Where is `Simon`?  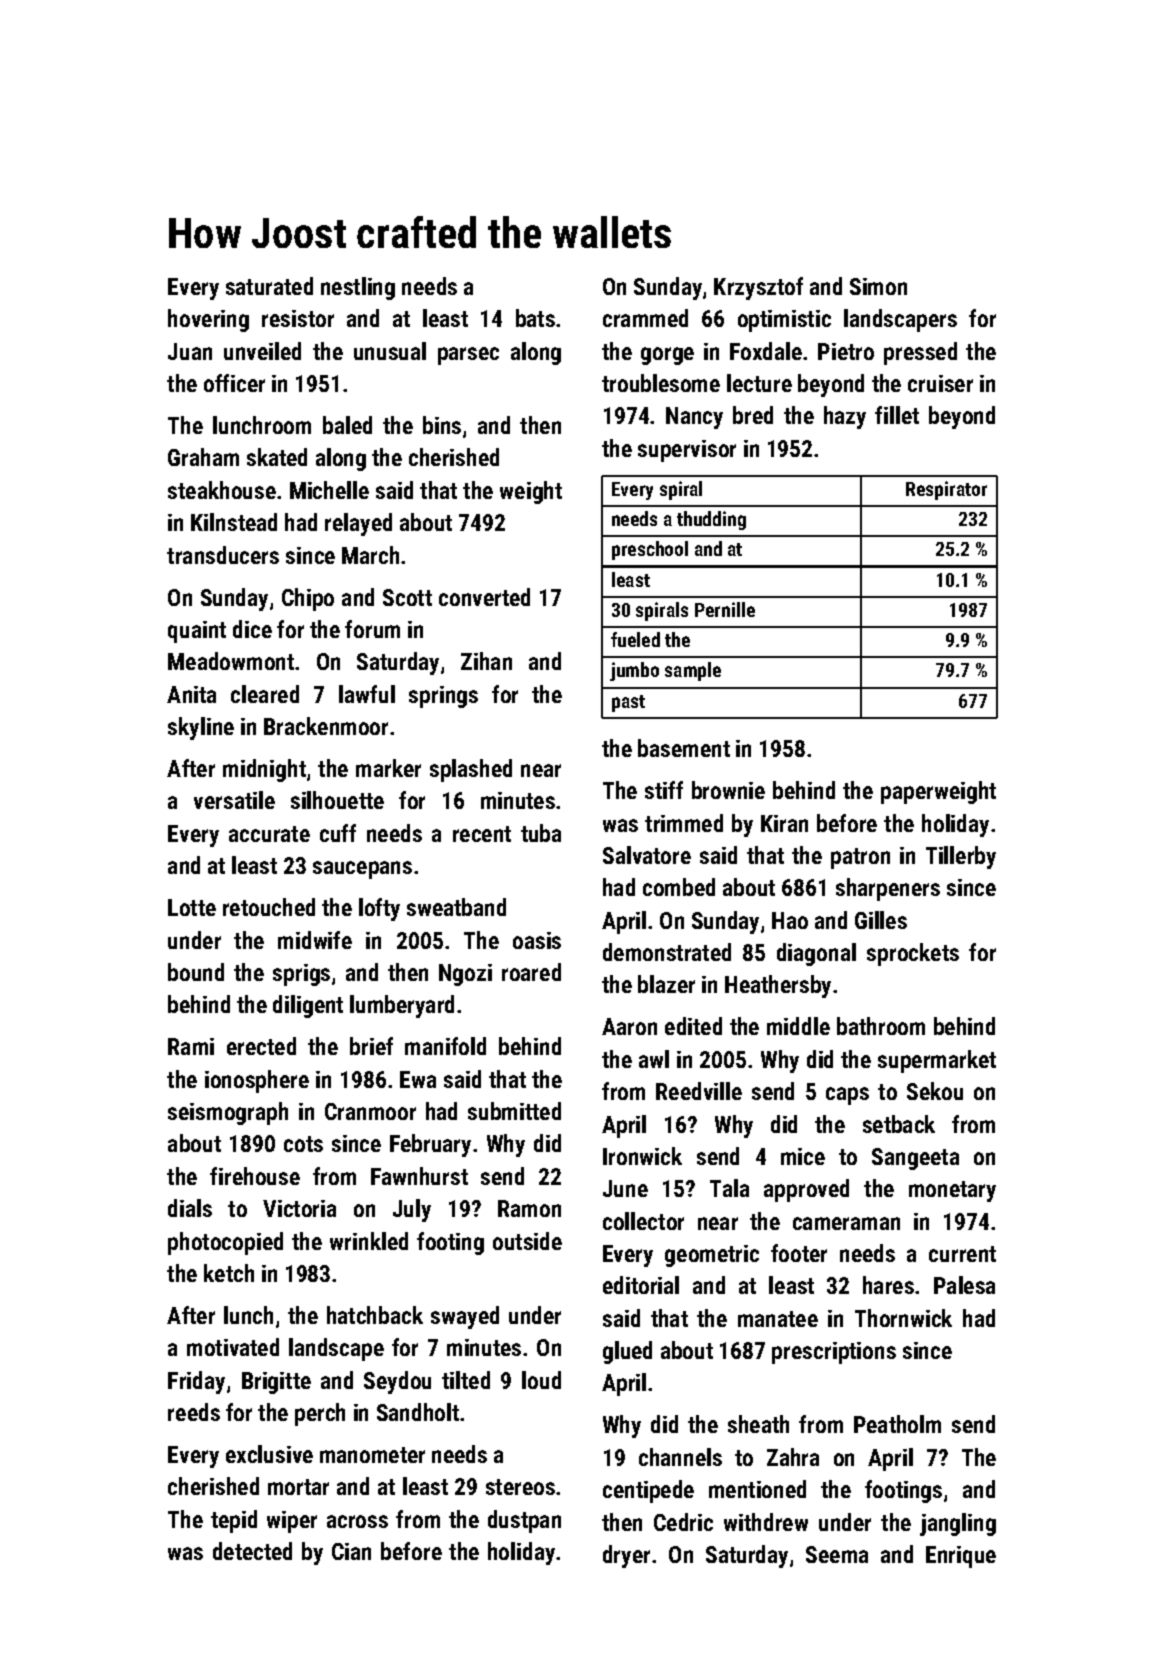 Simon is located at coordinates (878, 286).
